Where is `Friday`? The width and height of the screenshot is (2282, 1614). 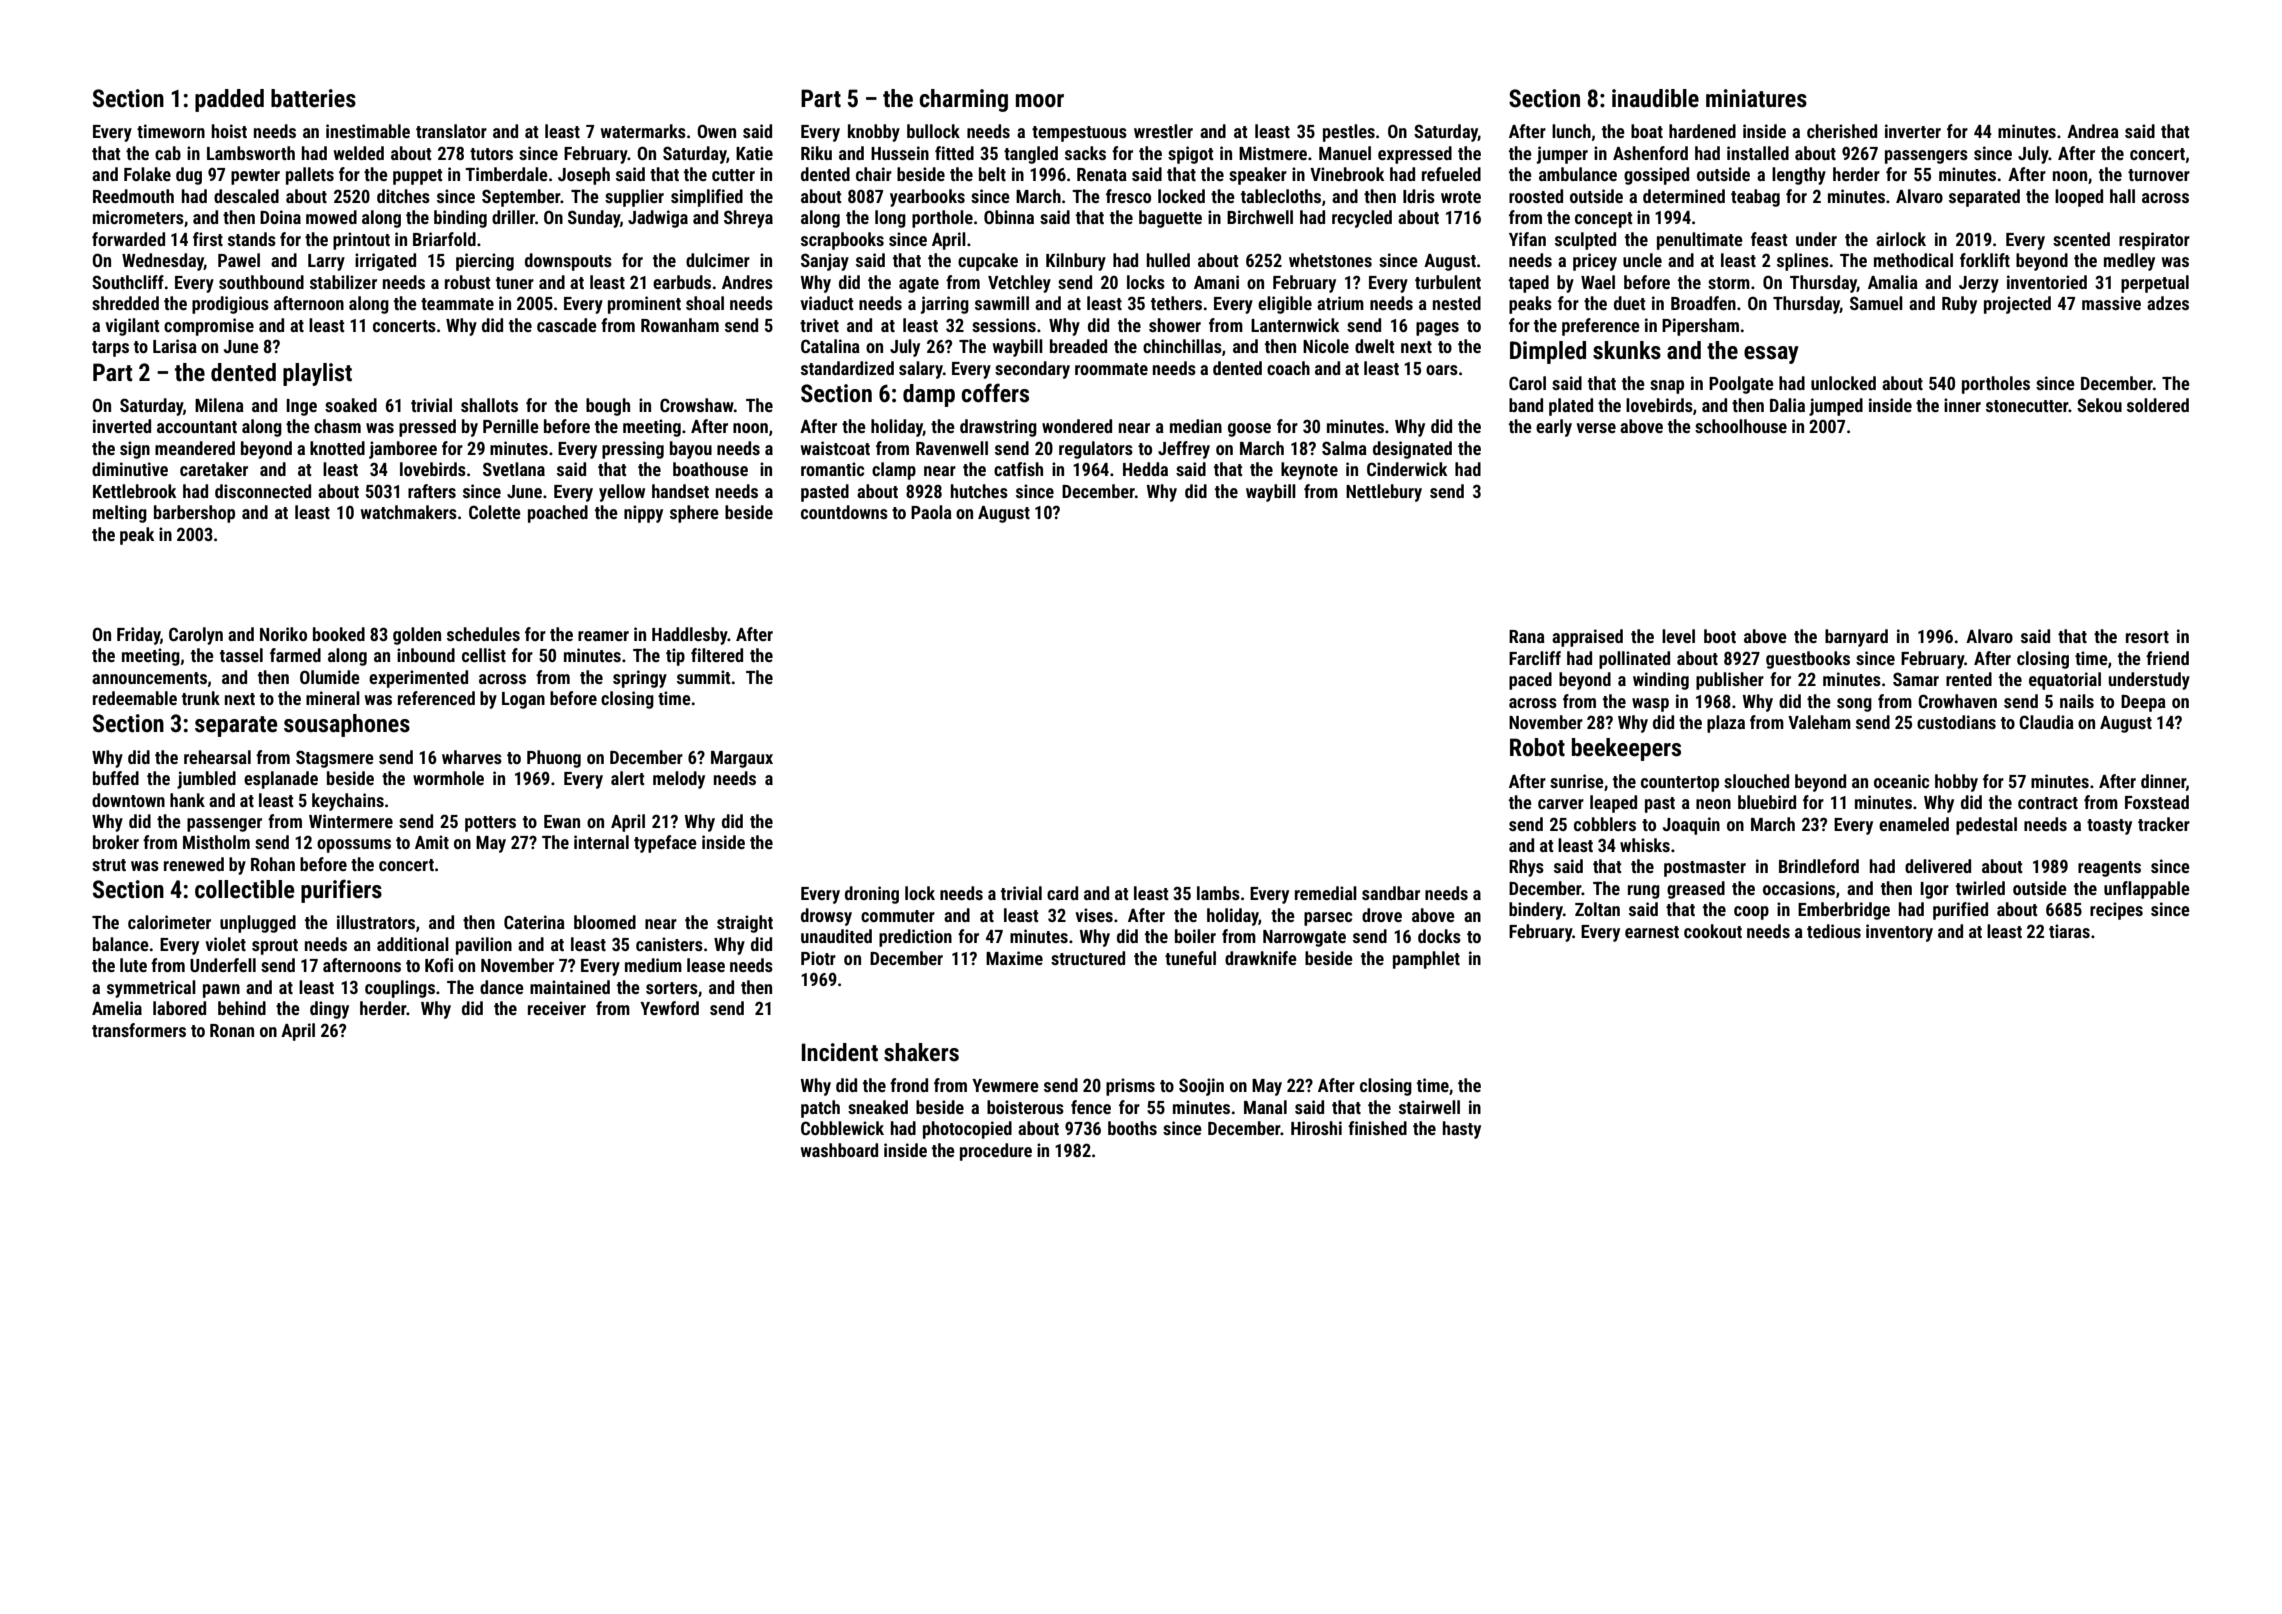 Friday is located at coordinates (138, 636).
